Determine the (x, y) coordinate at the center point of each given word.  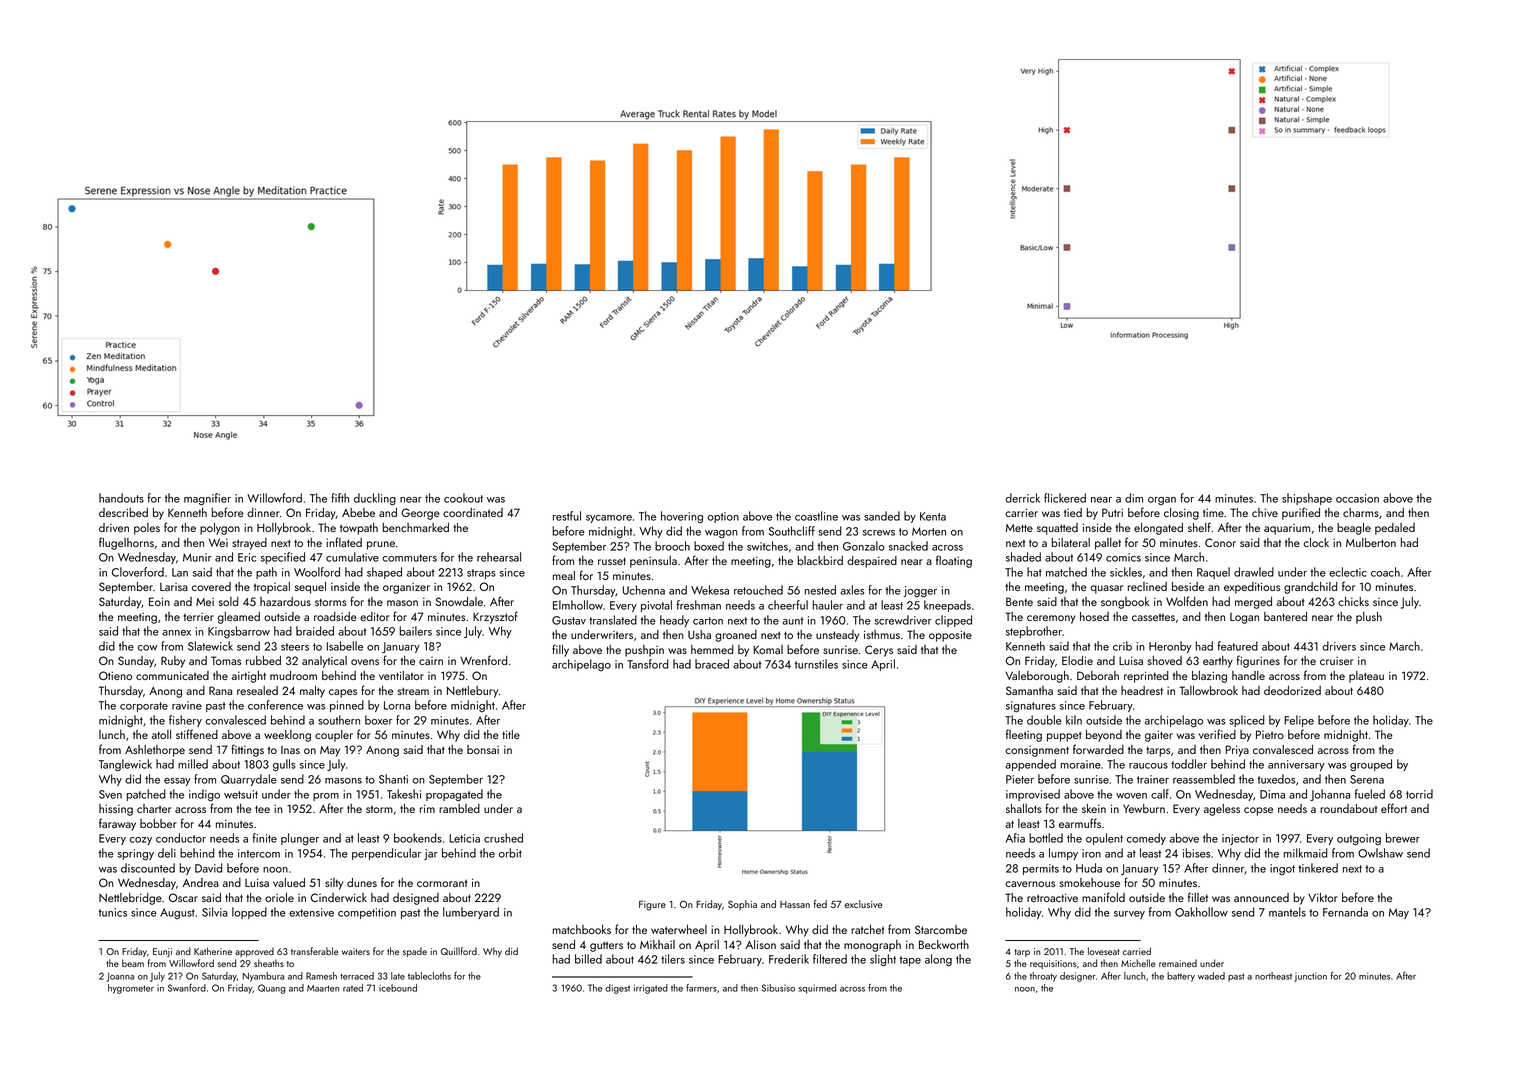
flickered (1065, 498)
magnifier (207, 499)
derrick (1022, 498)
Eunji (162, 952)
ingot (1282, 869)
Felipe (1299, 721)
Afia (1015, 838)
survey (1129, 915)
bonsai (483, 749)
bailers (415, 631)
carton (708, 621)
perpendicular (386, 854)
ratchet (867, 929)
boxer (378, 720)
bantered (1285, 616)
